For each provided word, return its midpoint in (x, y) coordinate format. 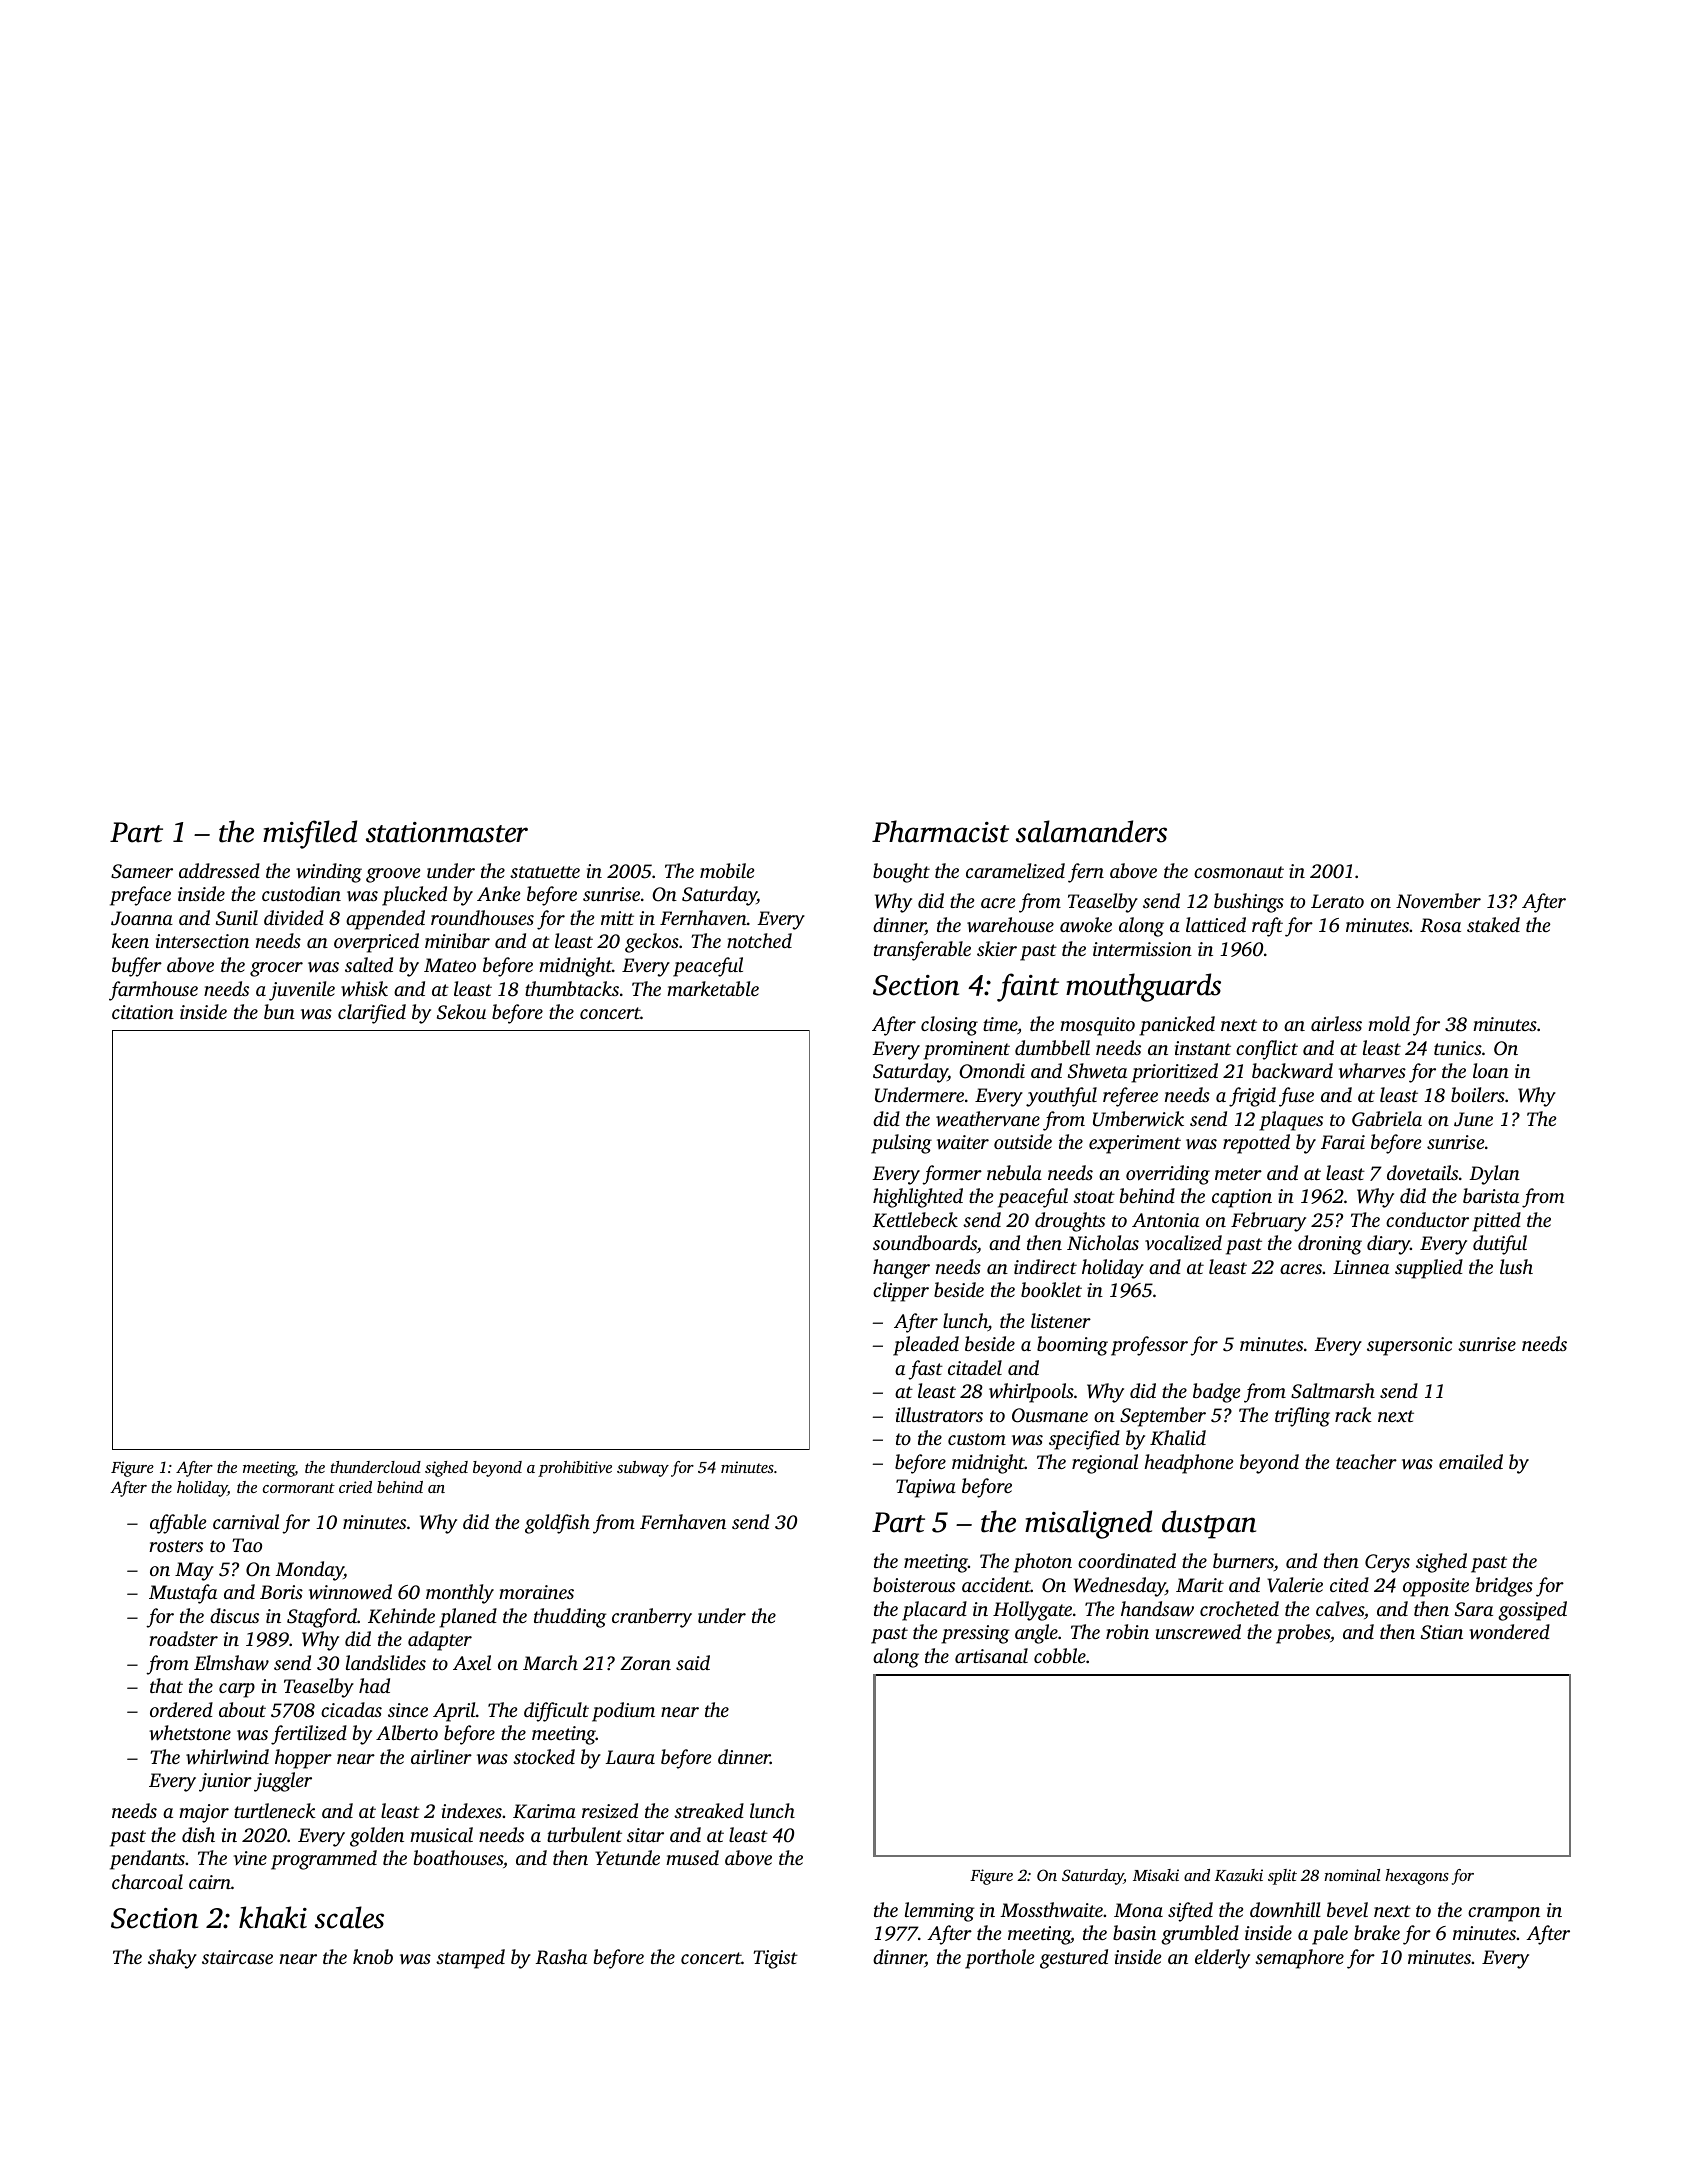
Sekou (461, 1012)
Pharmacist (940, 831)
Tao (247, 1545)
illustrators (939, 1414)
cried (355, 1487)
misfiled (310, 834)
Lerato (1337, 901)
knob (373, 1956)
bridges (1504, 1587)
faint (1028, 987)
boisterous (914, 1584)
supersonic (1409, 1346)
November (1438, 900)
